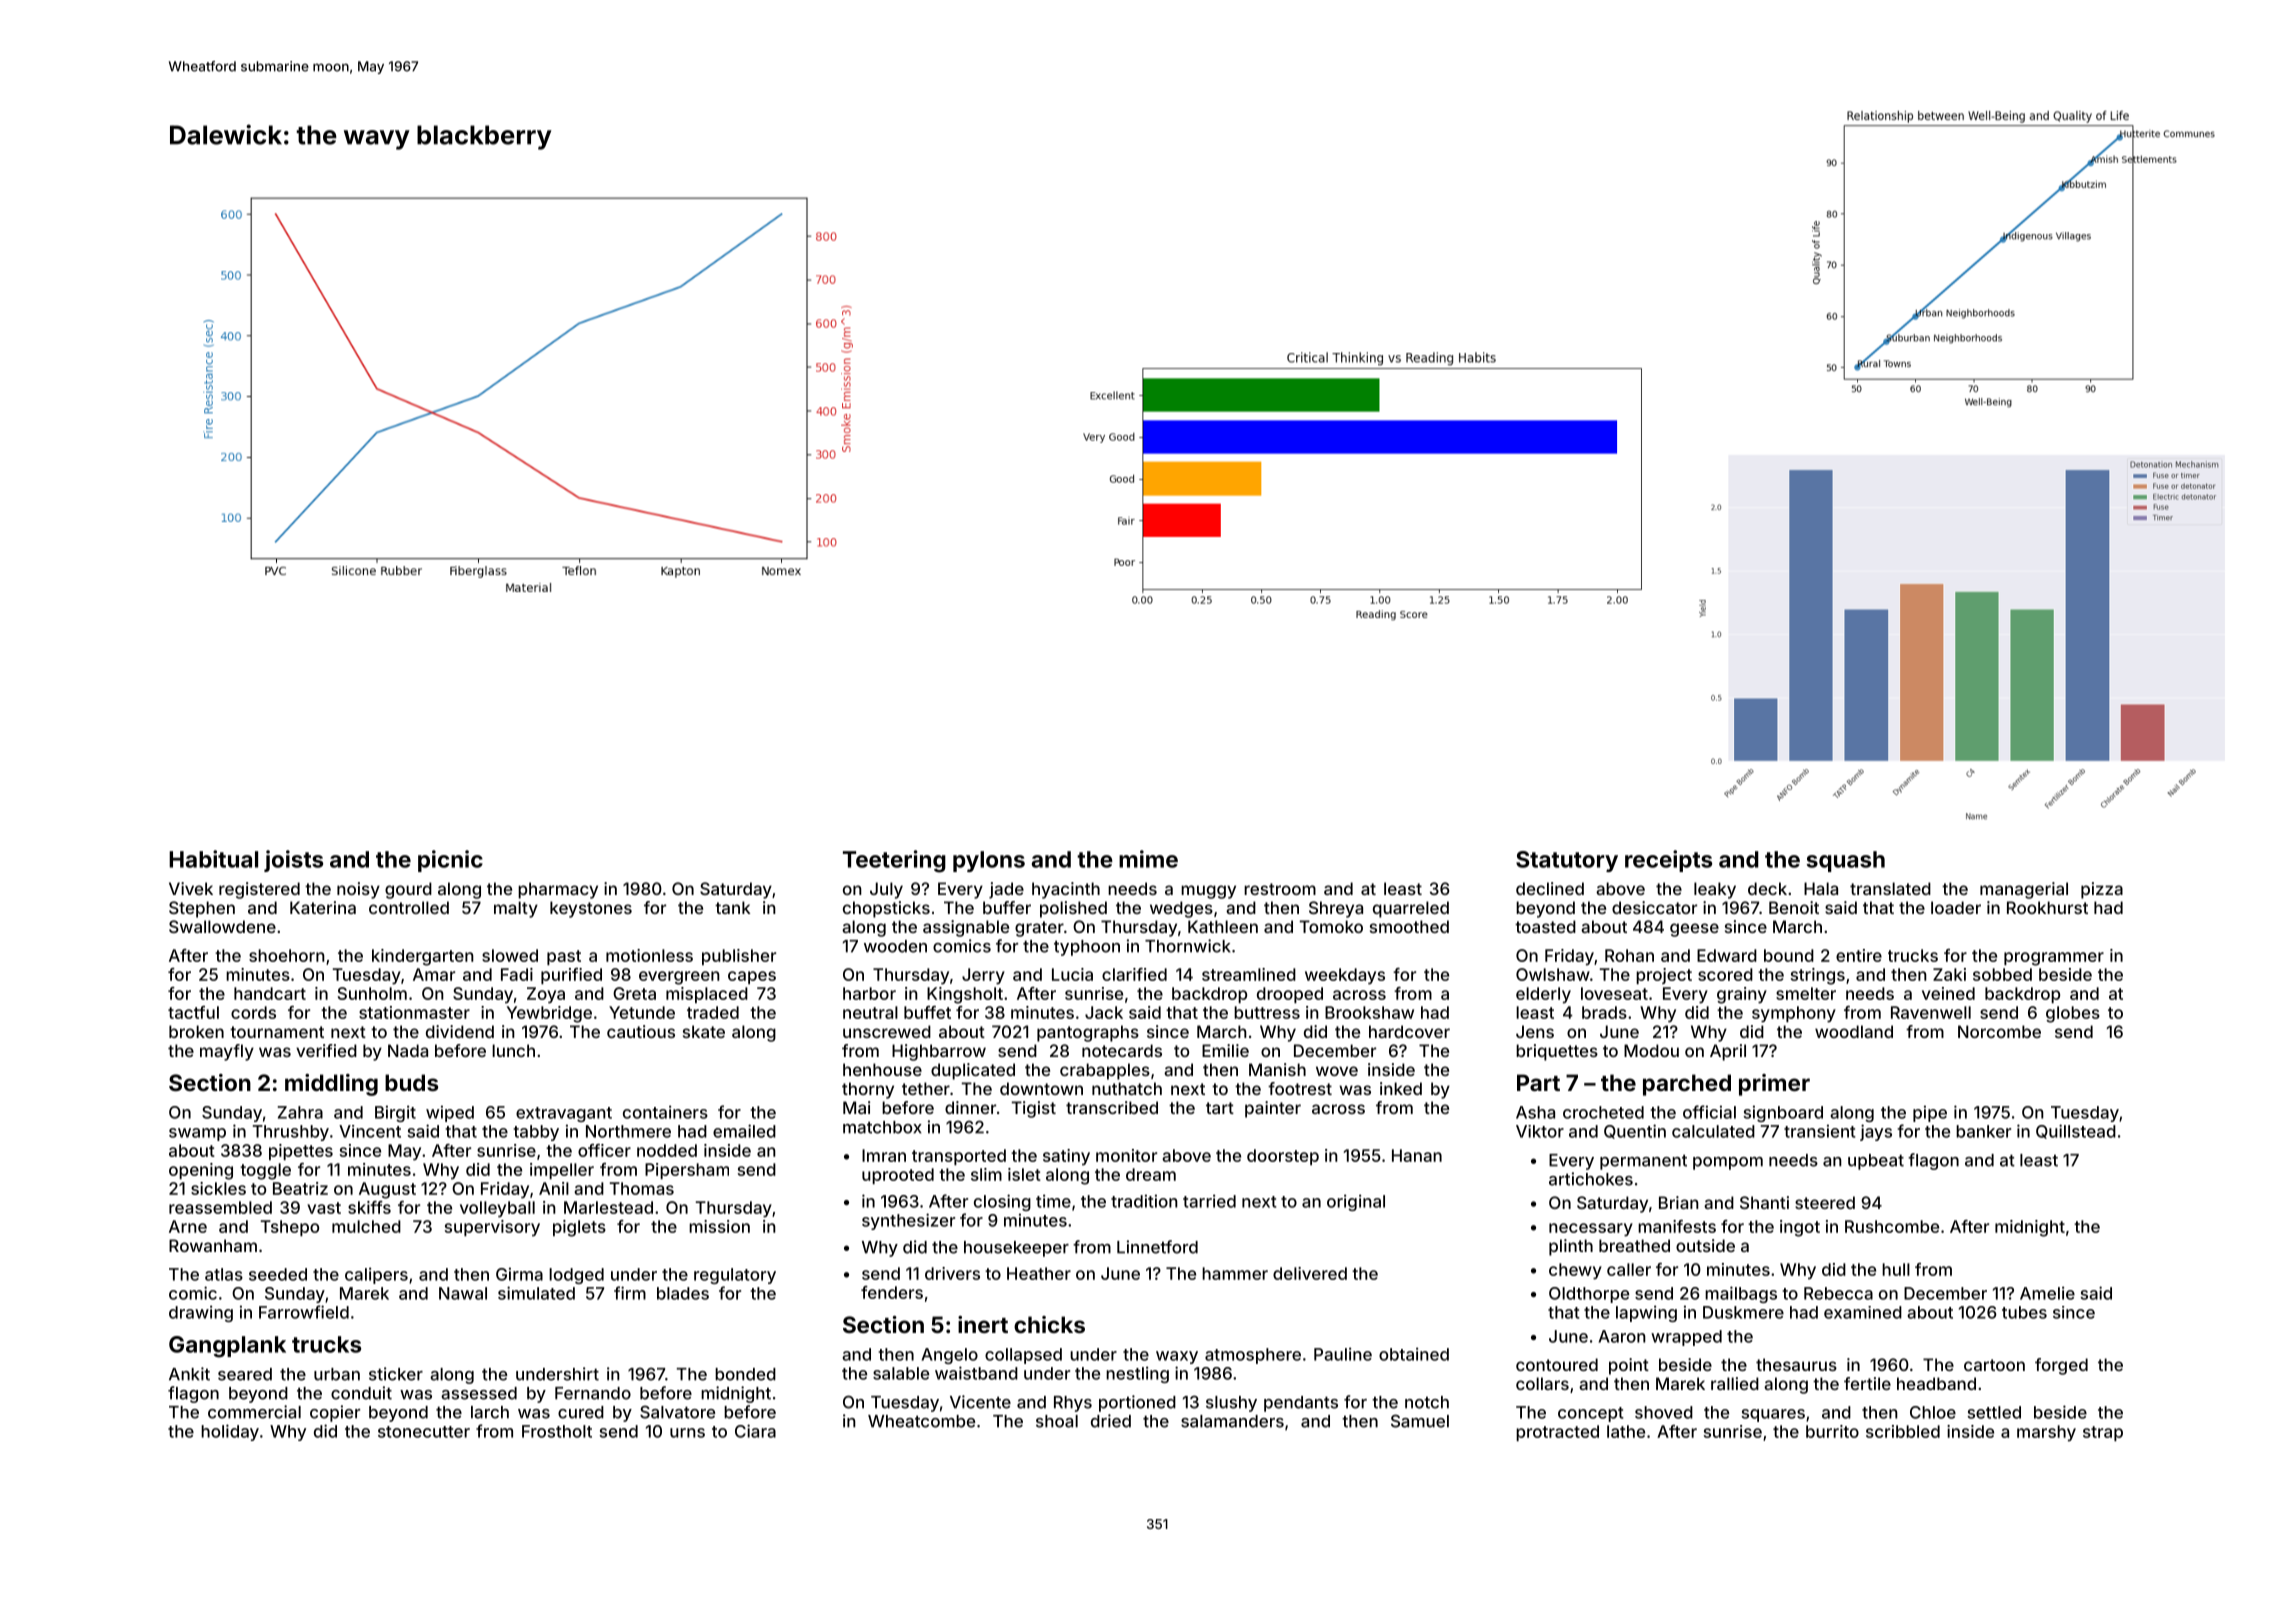 The width and height of the screenshot is (2292, 1620). Describe the element at coordinates (558, 890) in the screenshot. I see `pharmacy` at that location.
